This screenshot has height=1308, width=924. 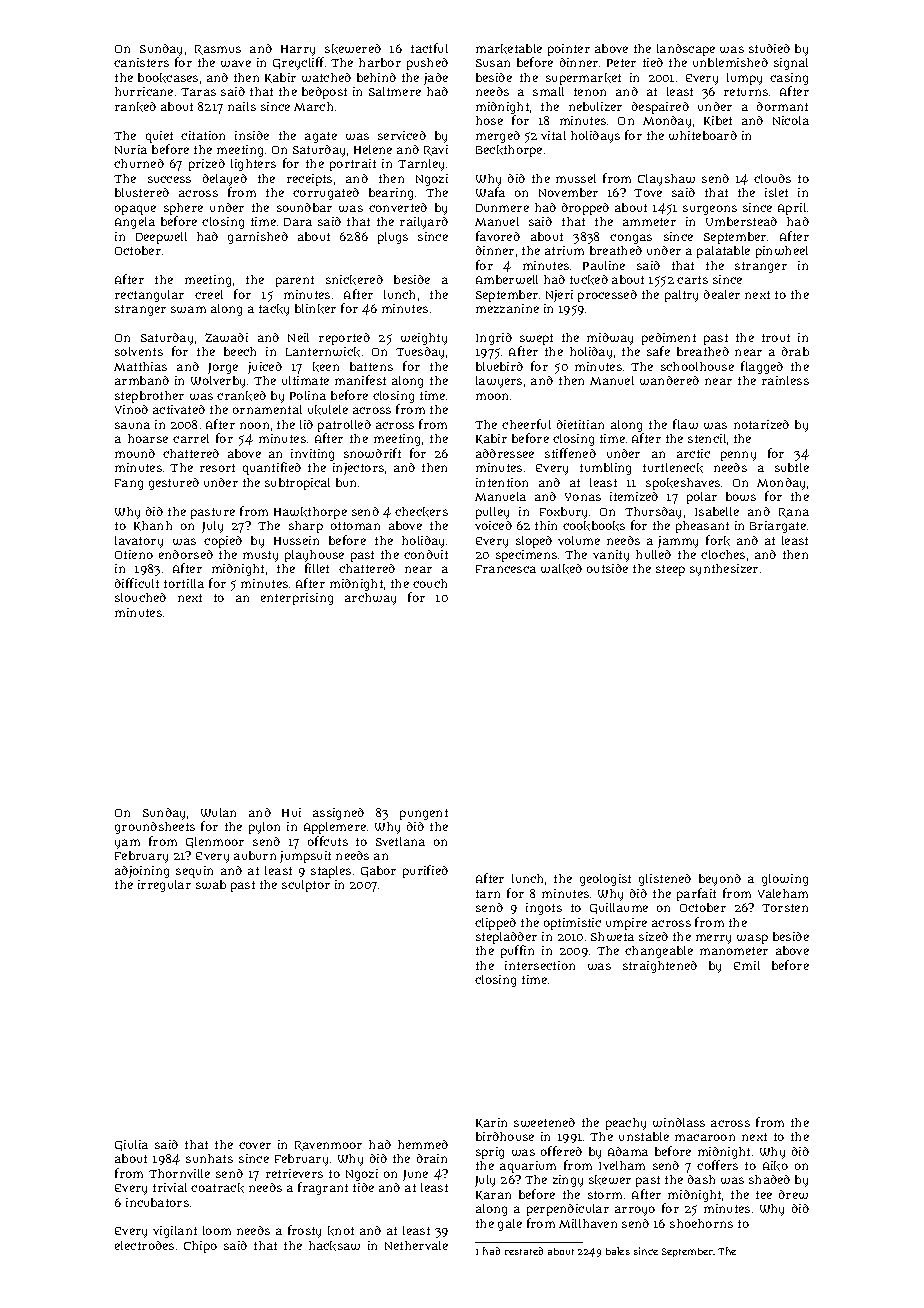 What do you see at coordinates (207, 165) in the screenshot?
I see `prized` at bounding box center [207, 165].
